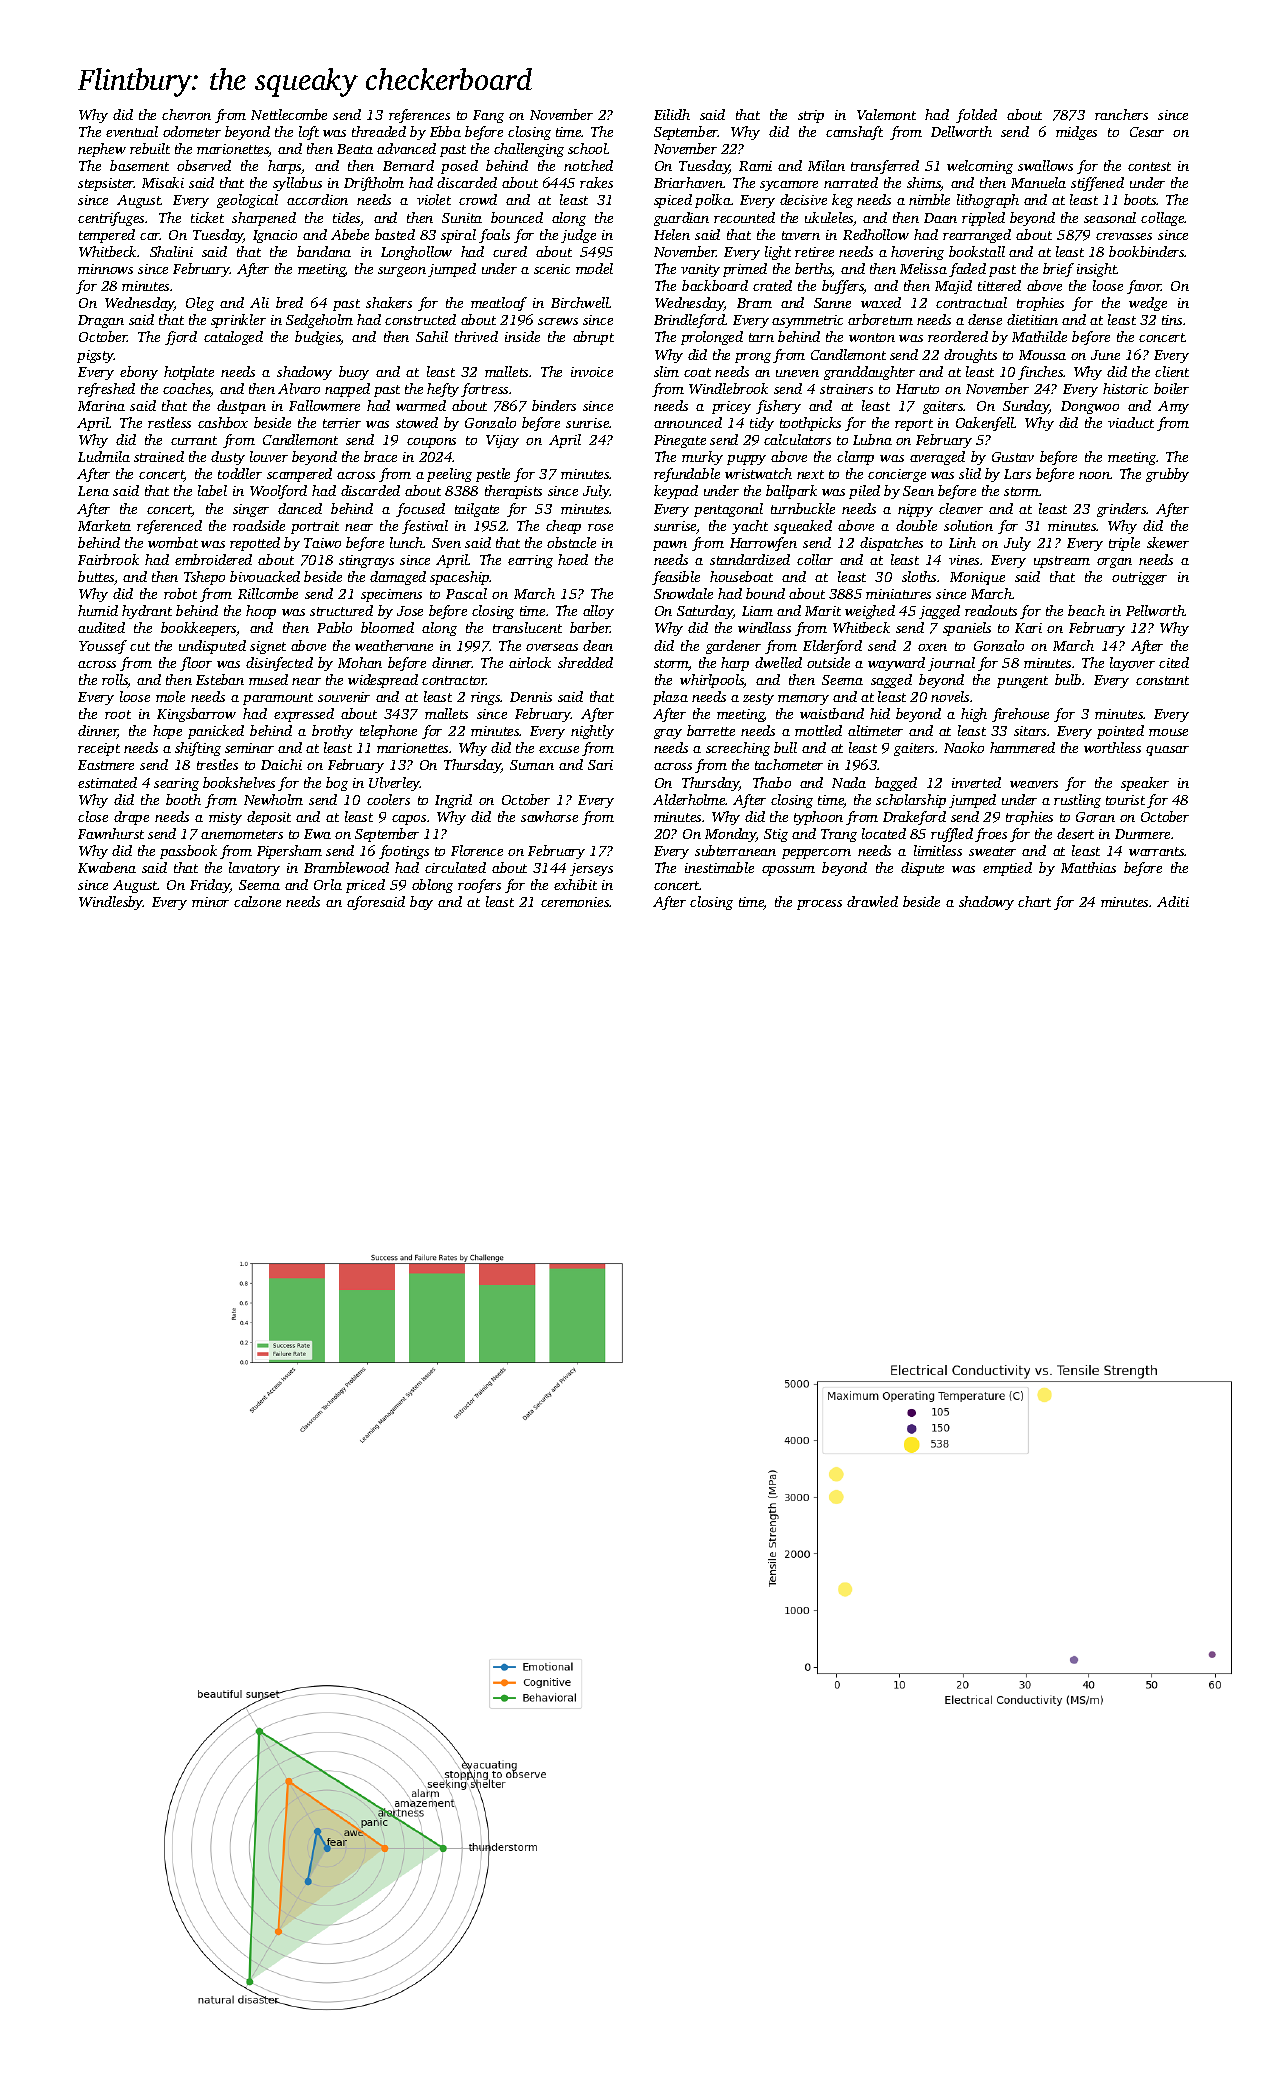  Describe the element at coordinates (101, 321) in the page. I see `Dragan` at that location.
